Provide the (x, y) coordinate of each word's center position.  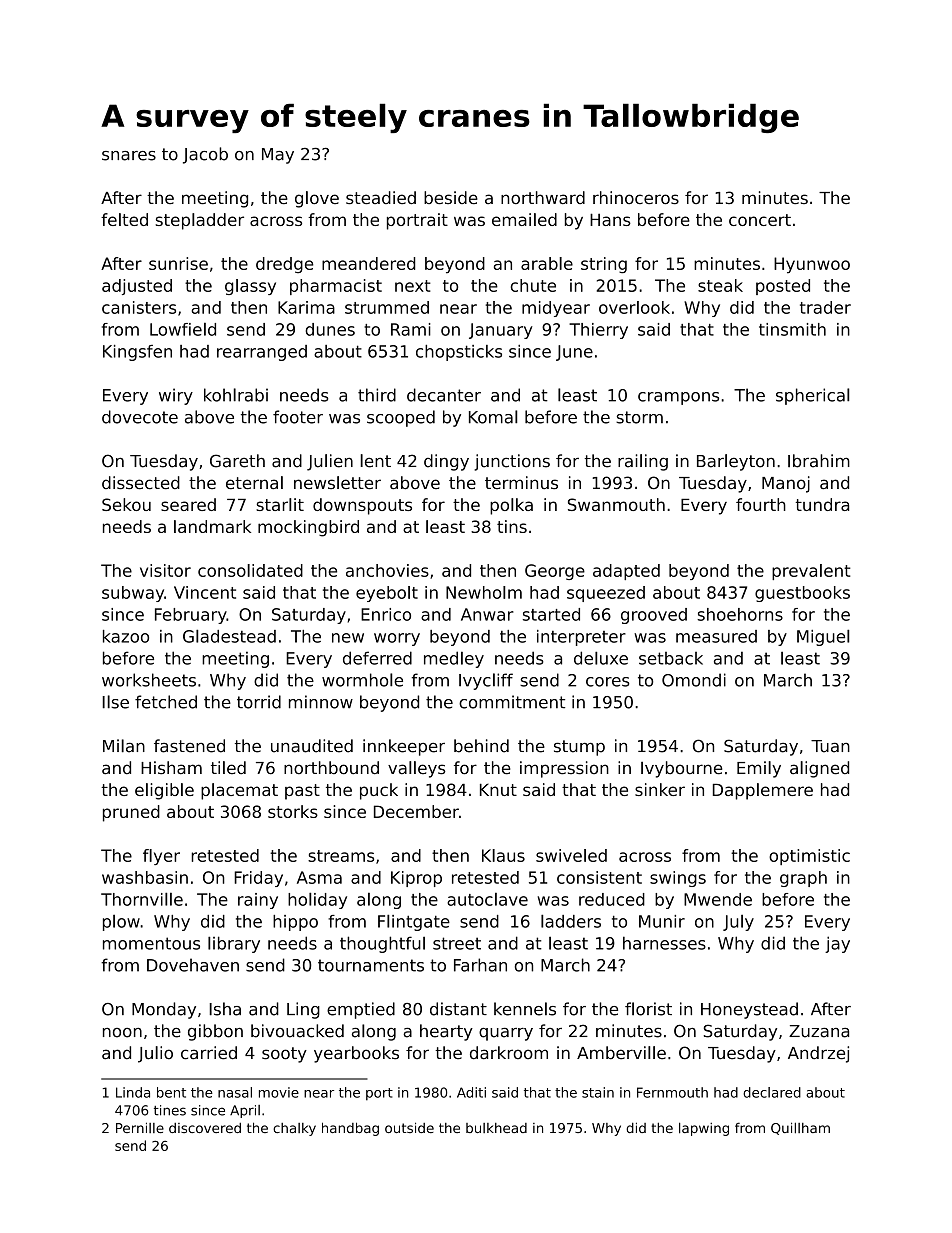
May (278, 156)
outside (409, 1127)
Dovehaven (193, 965)
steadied (381, 198)
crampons (678, 398)
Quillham (800, 1128)
